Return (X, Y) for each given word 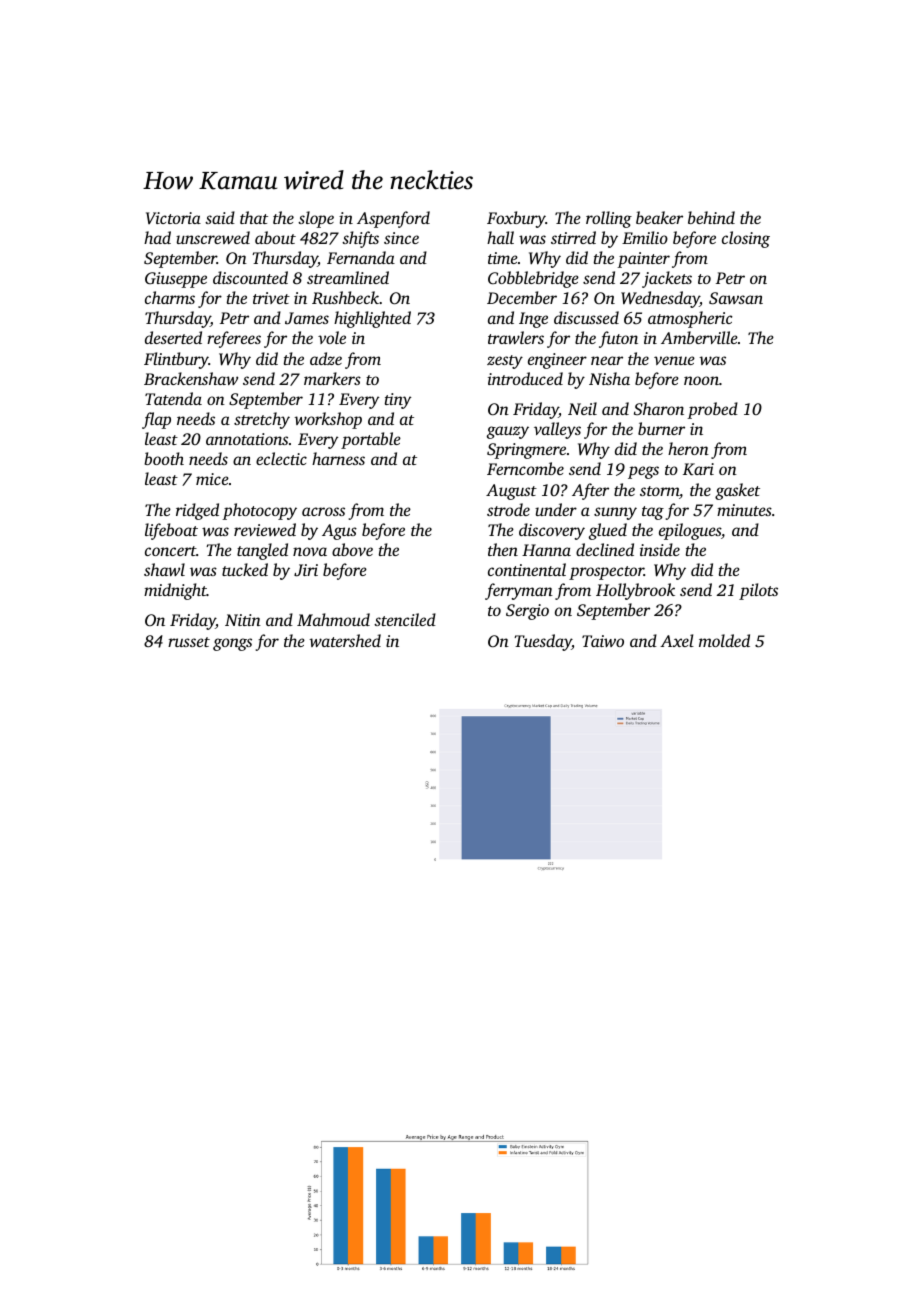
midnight (175, 591)
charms (170, 297)
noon (701, 380)
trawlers (516, 337)
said (220, 217)
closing (746, 239)
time (503, 258)
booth (164, 458)
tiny (398, 401)
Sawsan (736, 298)
